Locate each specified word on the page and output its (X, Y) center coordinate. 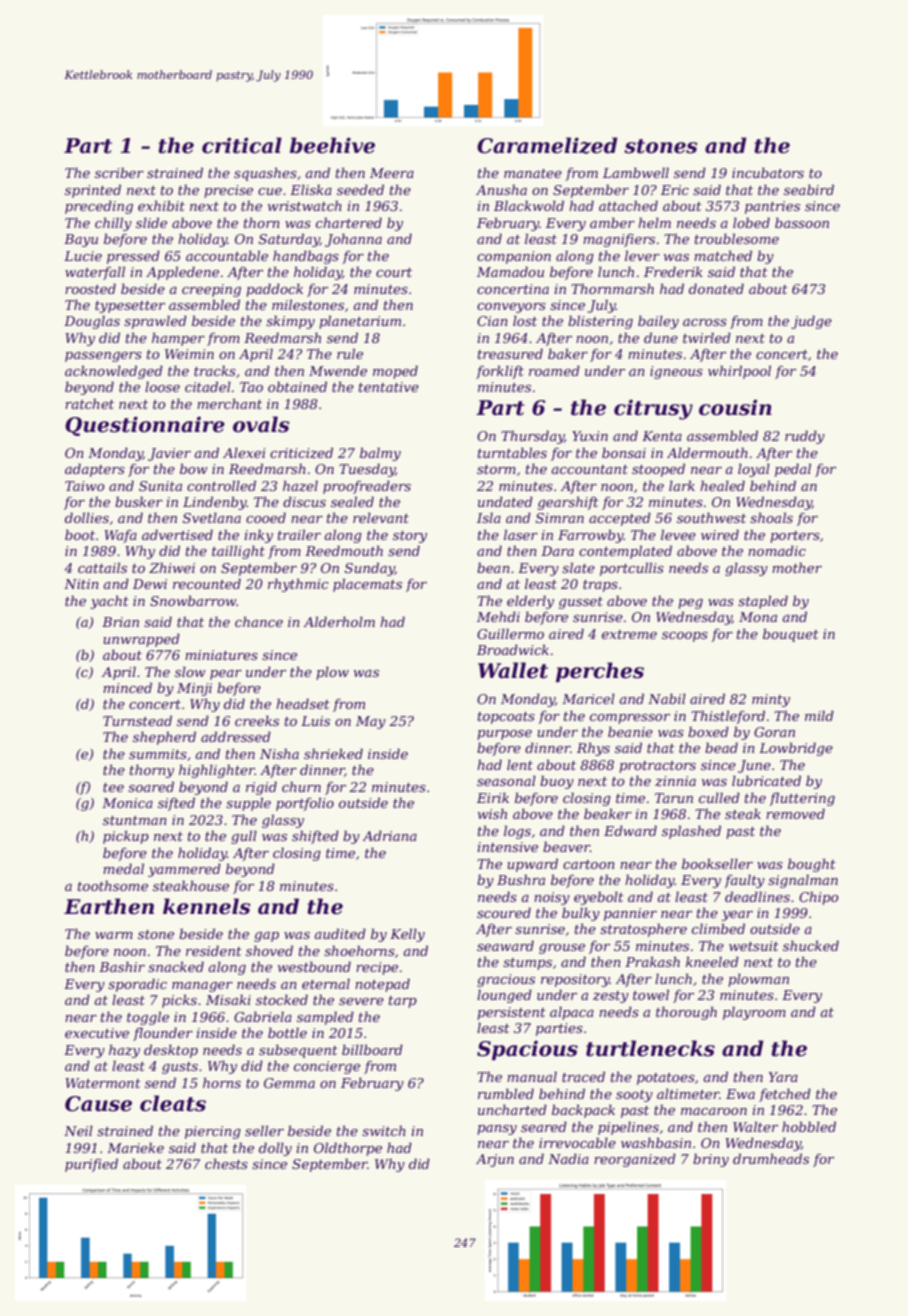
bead (721, 747)
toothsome (113, 885)
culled (719, 797)
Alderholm (339, 621)
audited (340, 933)
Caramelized (547, 145)
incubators (768, 172)
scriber (119, 172)
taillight (238, 552)
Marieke (135, 1147)
